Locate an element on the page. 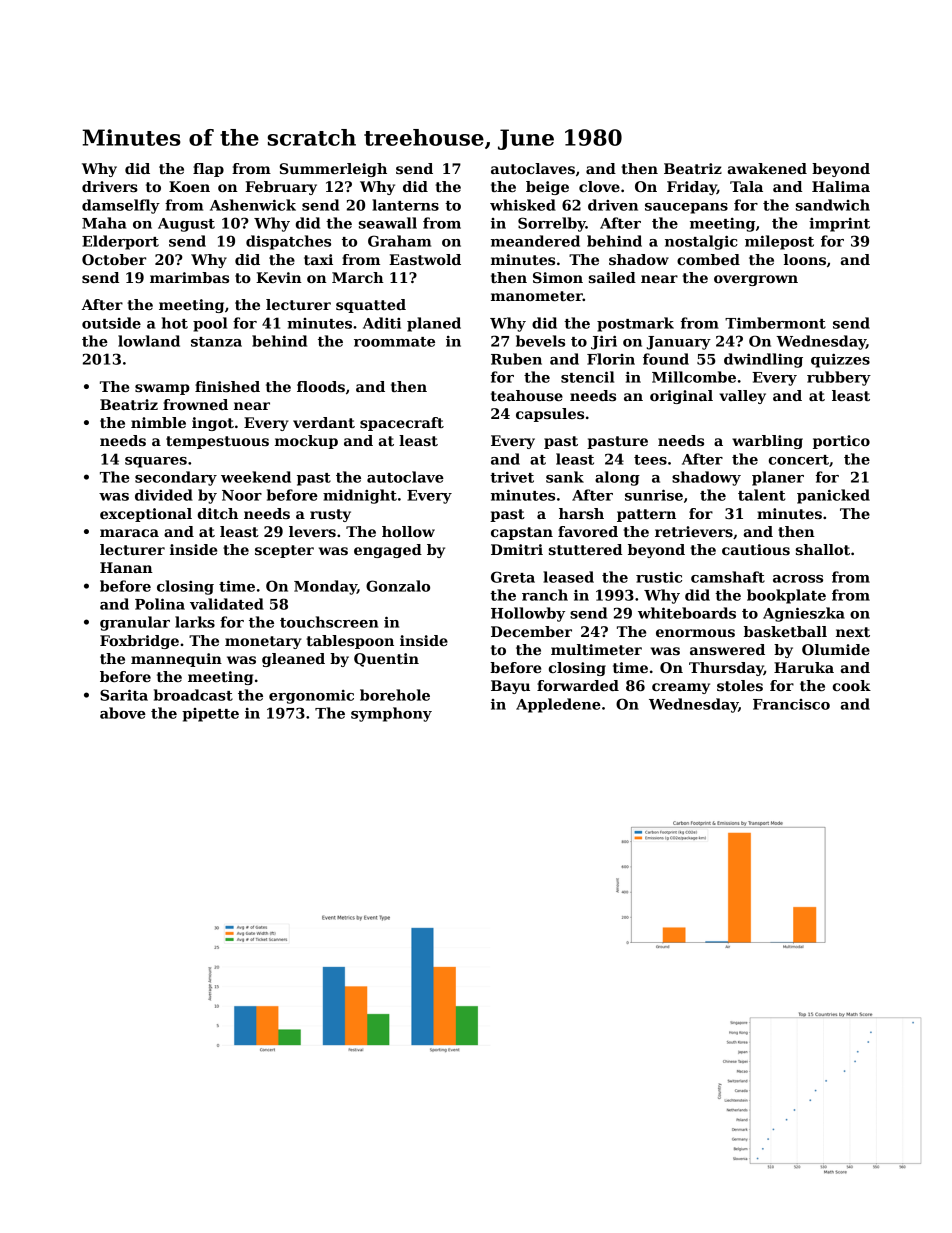  swamp is located at coordinates (162, 389).
